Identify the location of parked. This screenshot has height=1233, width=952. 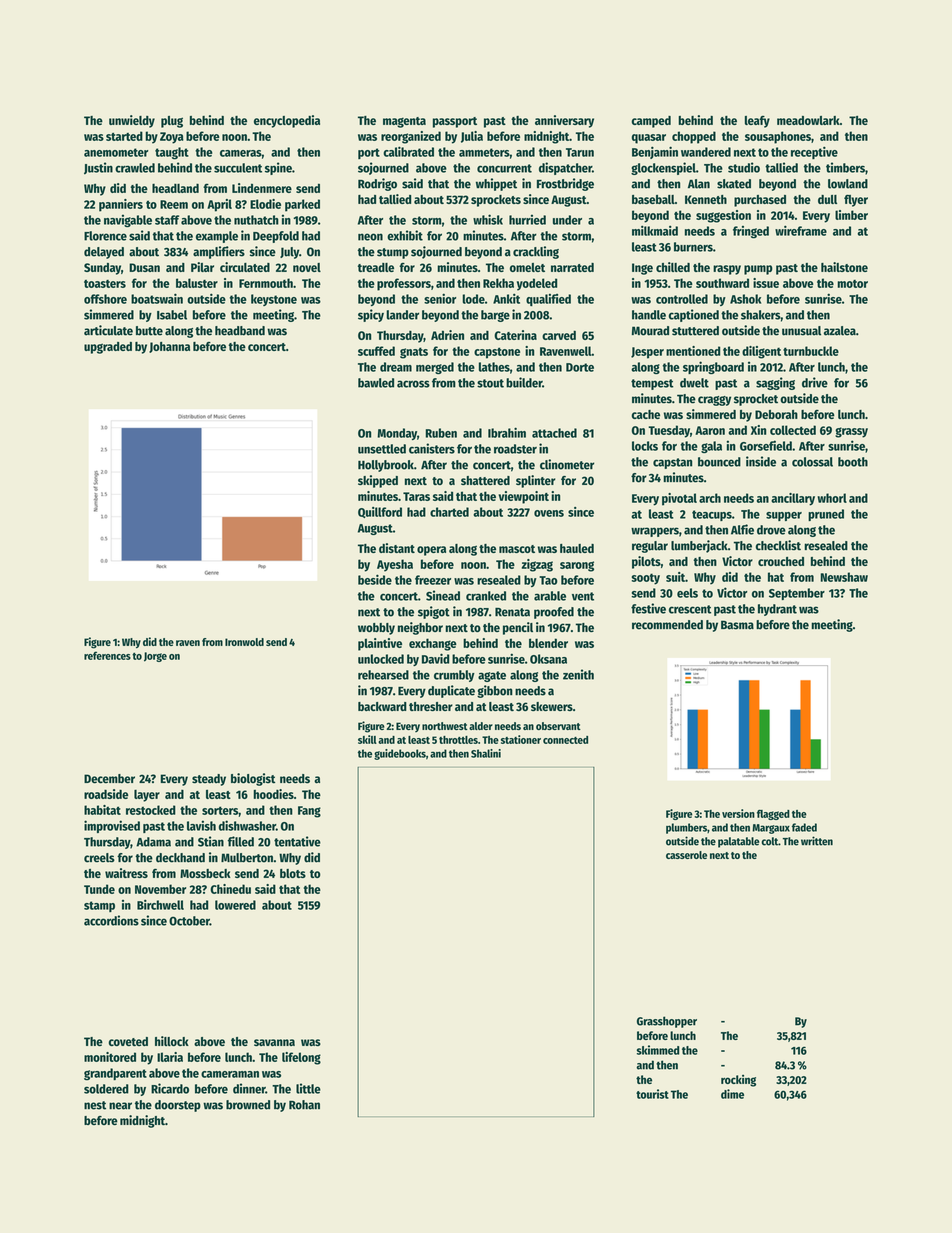
(302, 205).
